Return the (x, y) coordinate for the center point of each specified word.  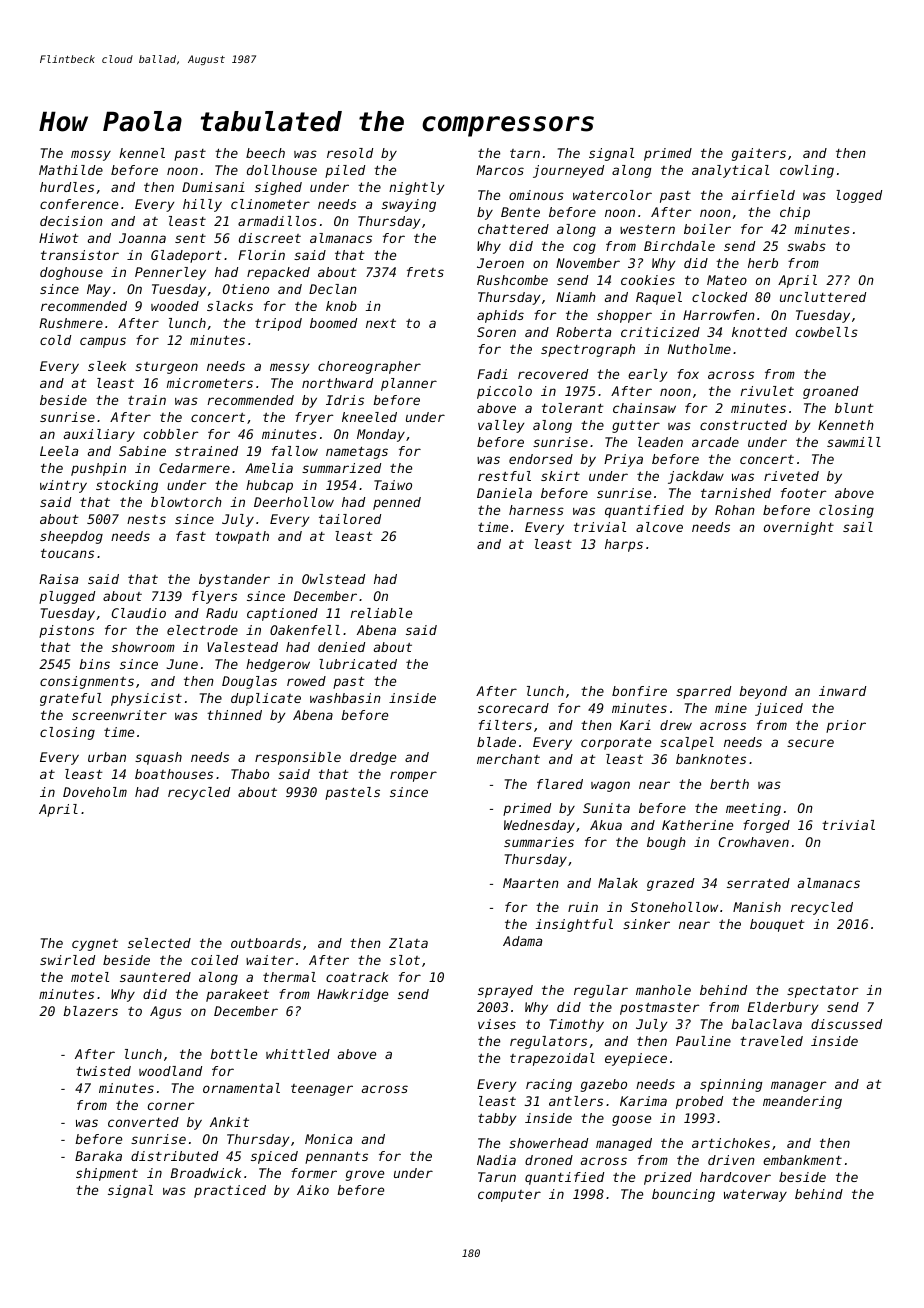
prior (846, 726)
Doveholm (95, 792)
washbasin (345, 698)
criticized (660, 332)
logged (859, 196)
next (381, 323)
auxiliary (99, 435)
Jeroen (500, 263)
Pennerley (170, 273)
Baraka (98, 1156)
